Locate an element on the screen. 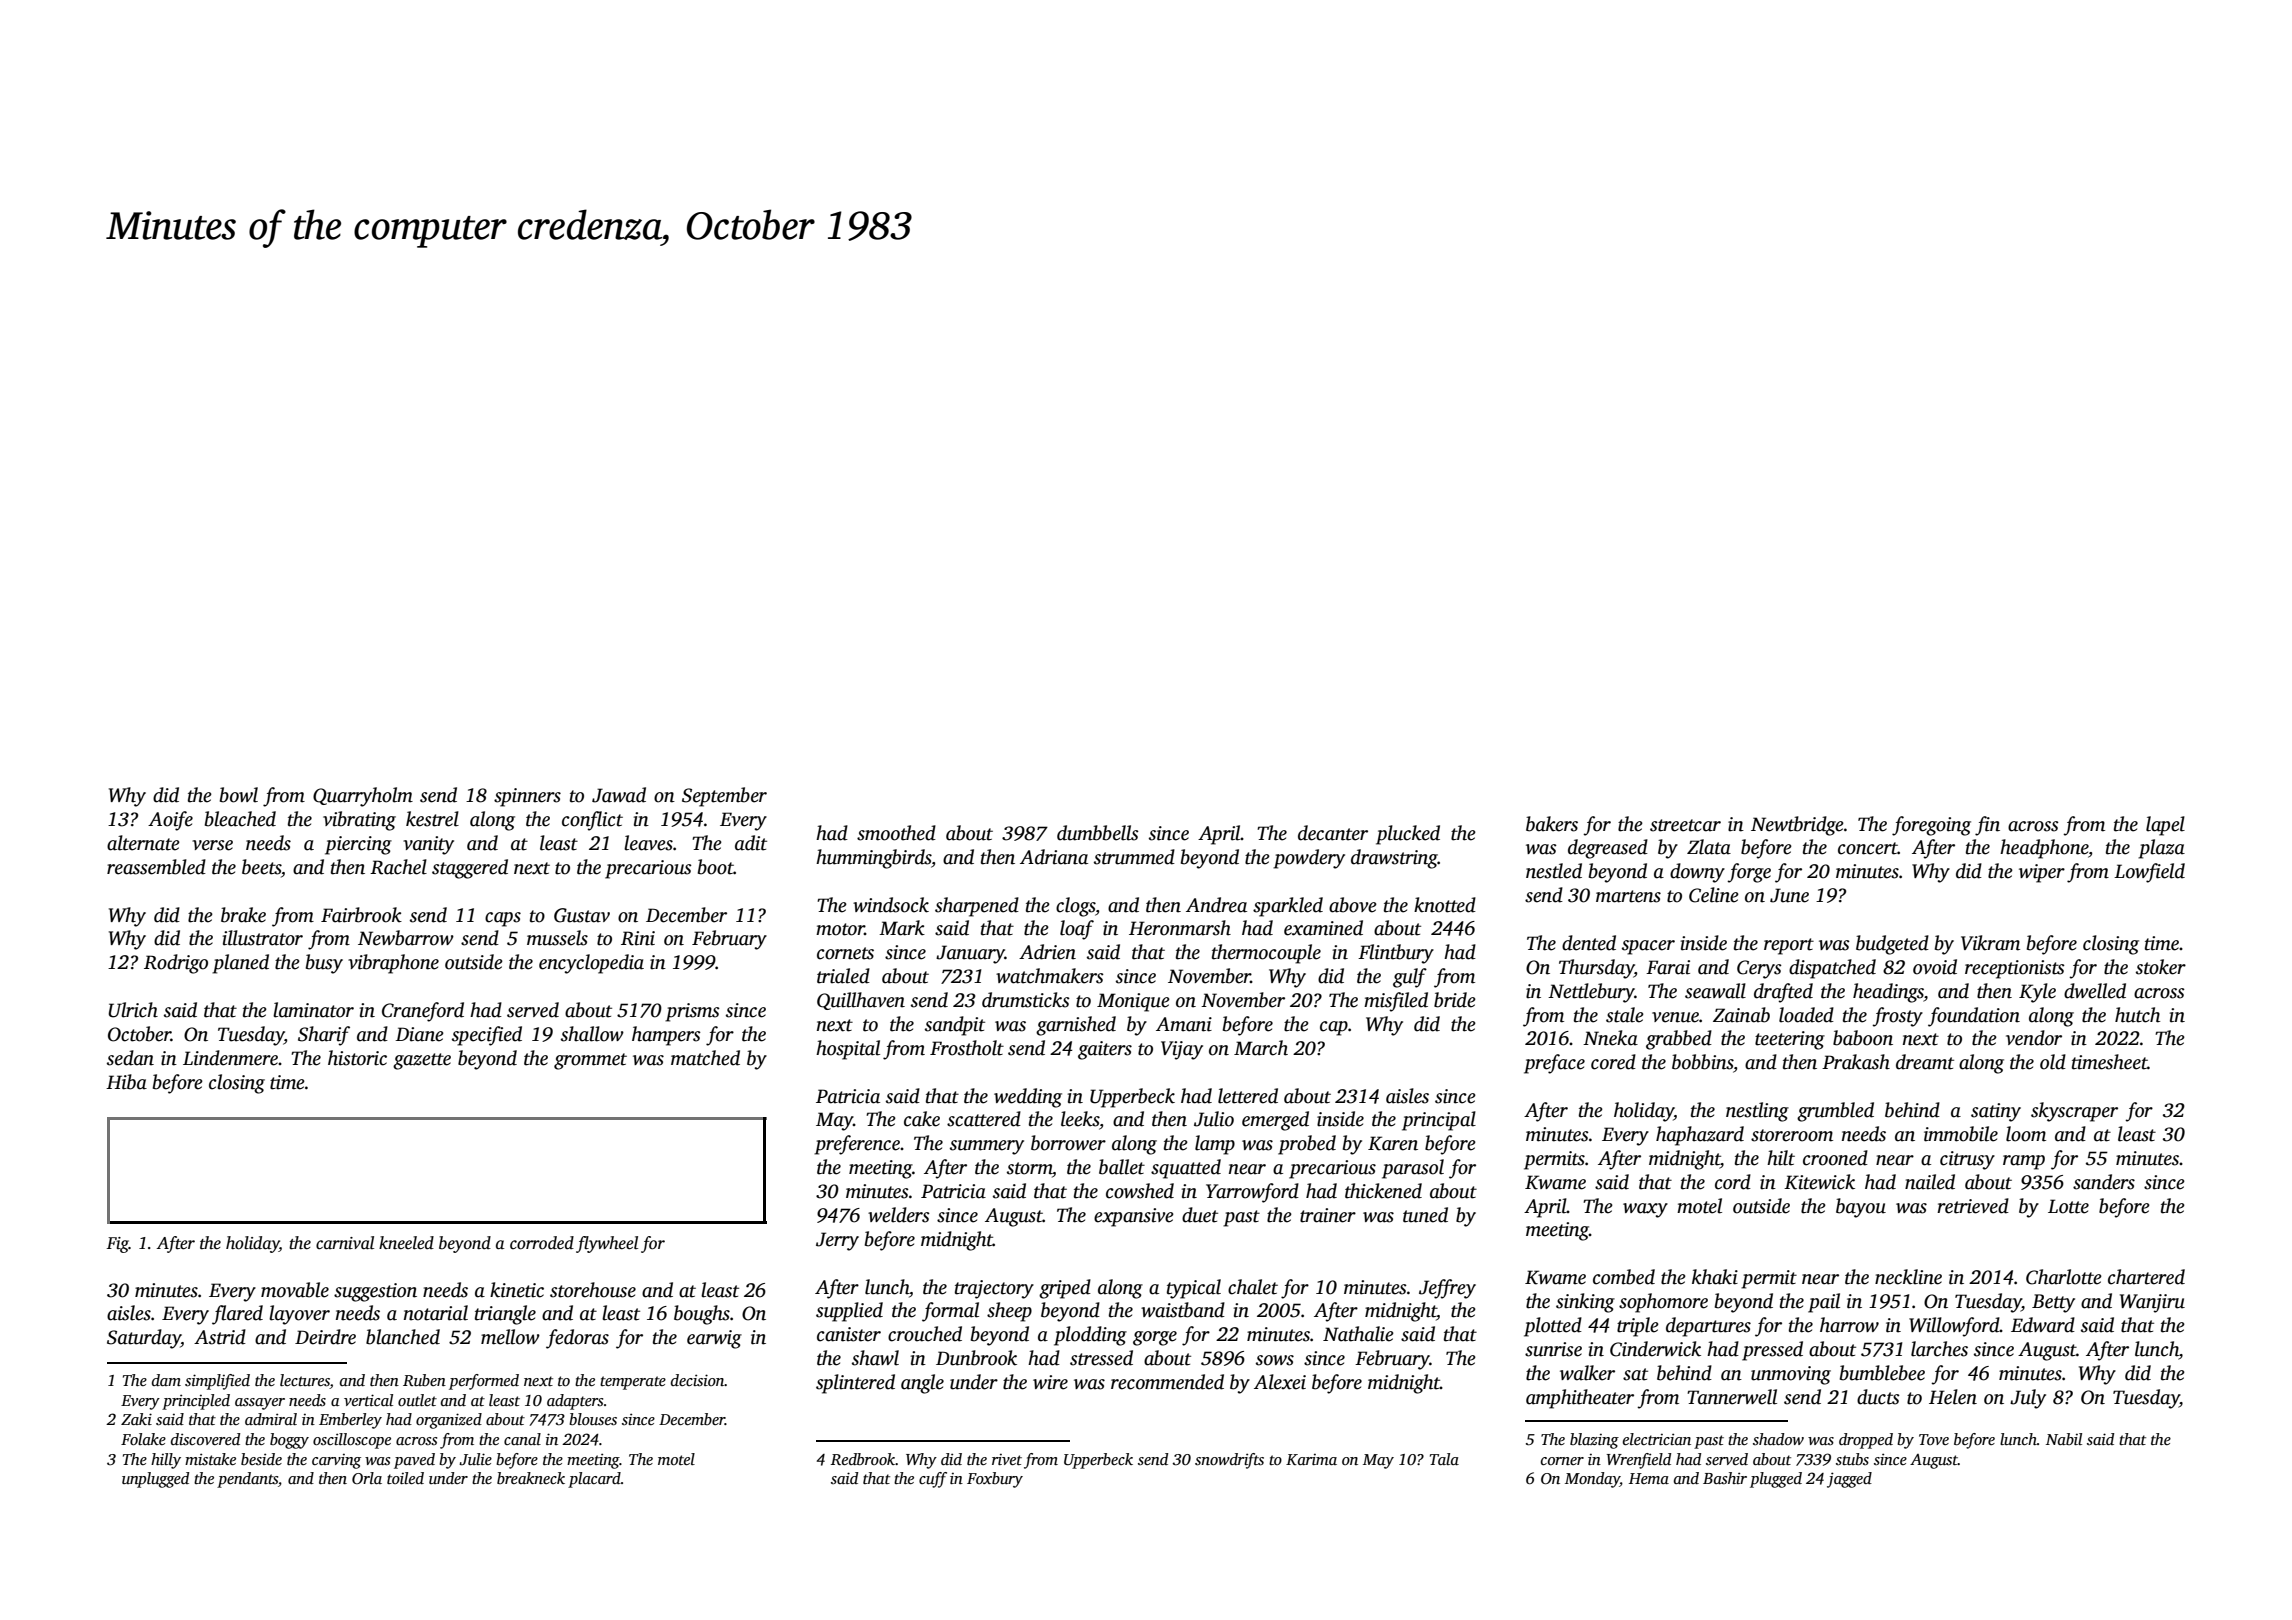 The height and width of the screenshot is (1620, 2292). Vikram is located at coordinates (1990, 943).
